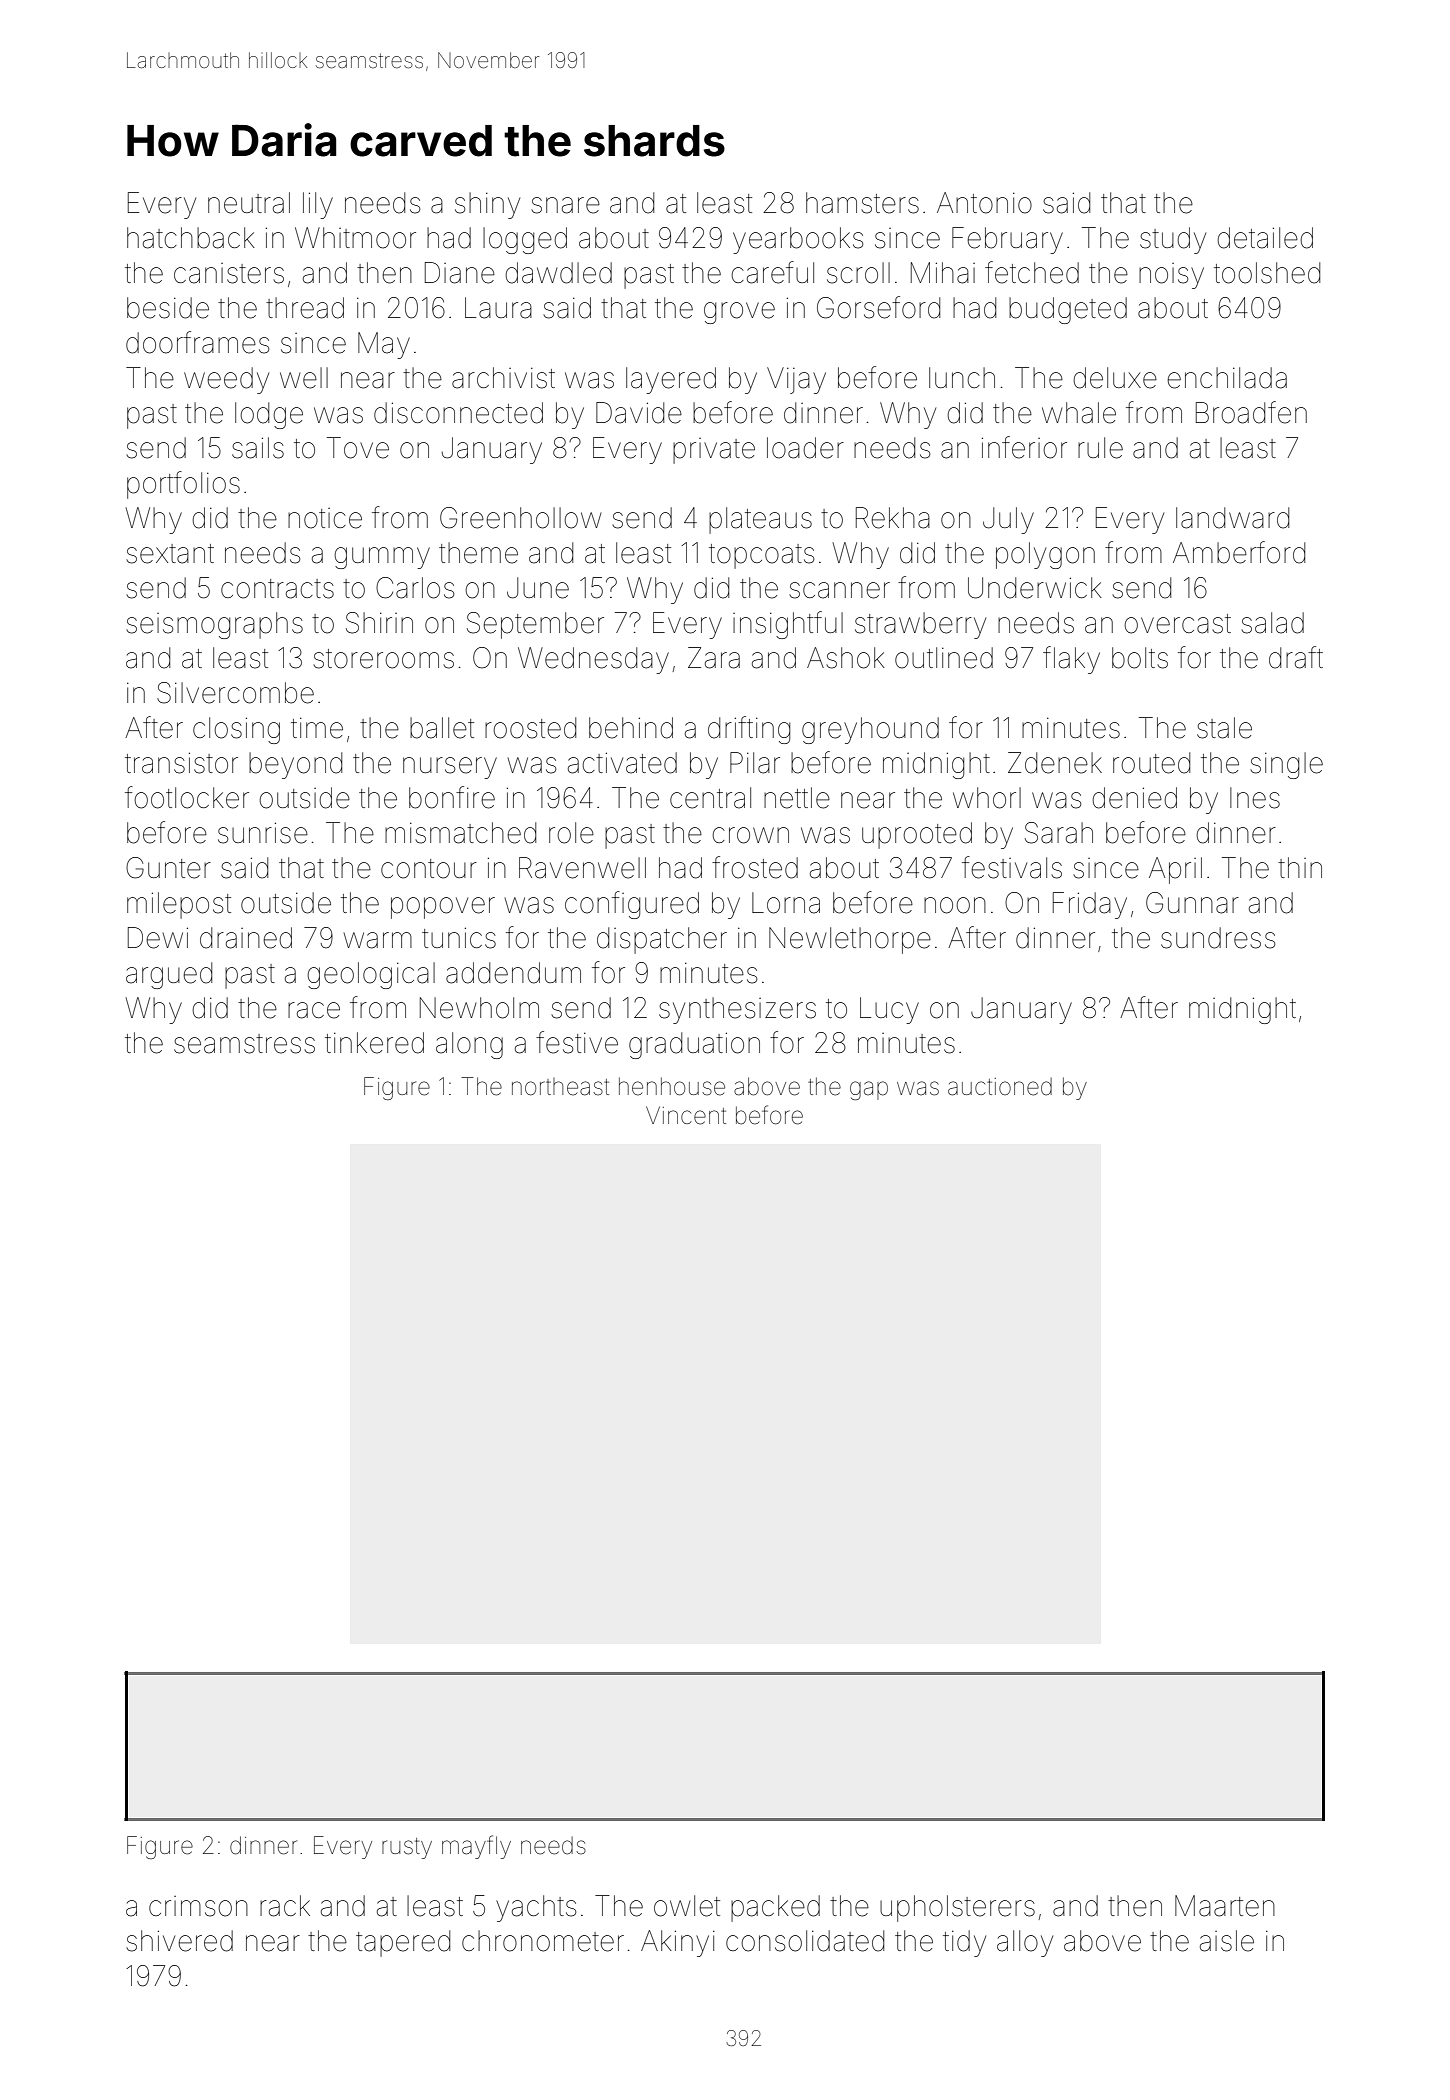 This screenshot has width=1450, height=2100. What do you see at coordinates (355, 238) in the screenshot?
I see `Whitmoor` at bounding box center [355, 238].
